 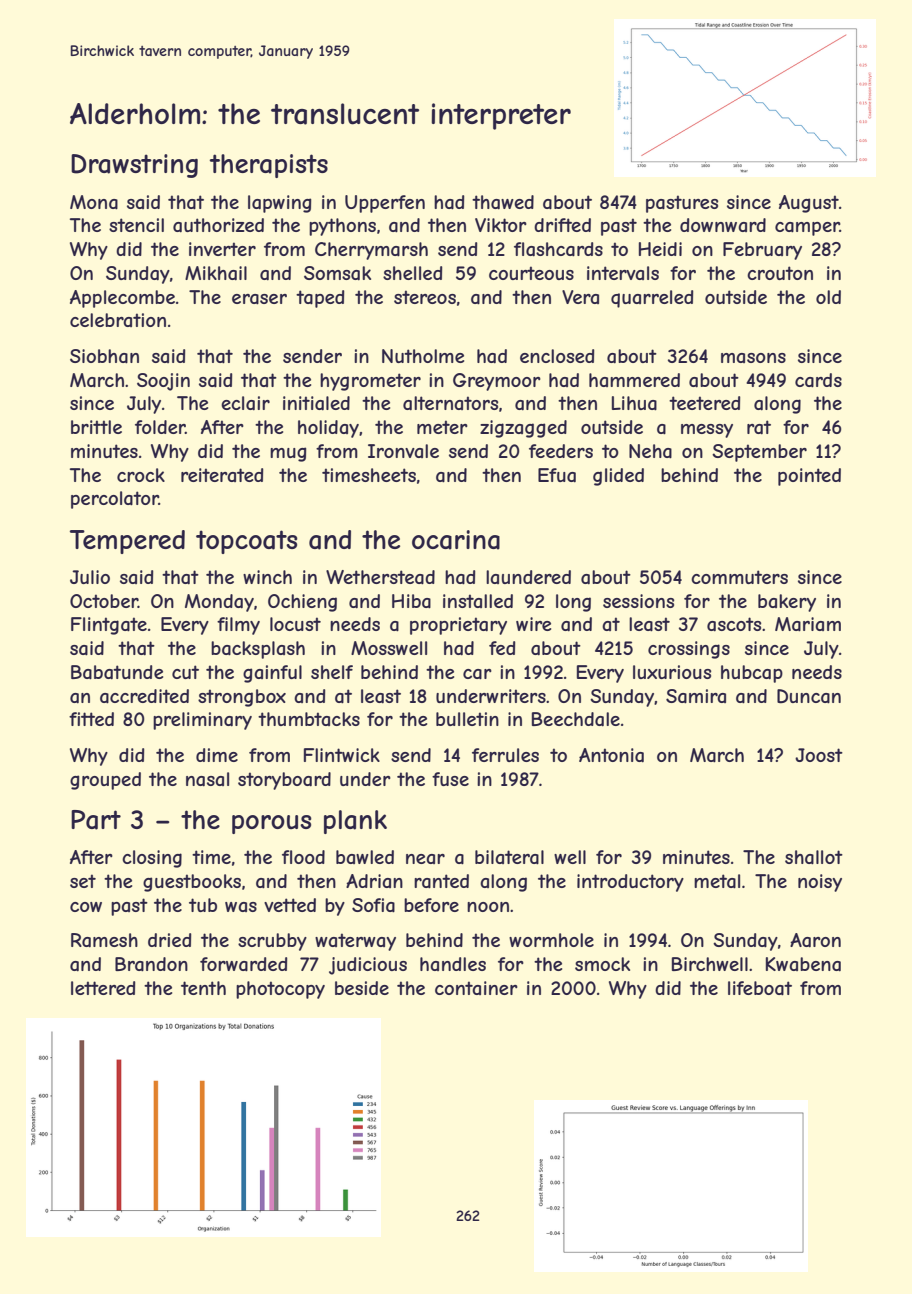 I want to click on Drawstring, so click(x=134, y=166).
